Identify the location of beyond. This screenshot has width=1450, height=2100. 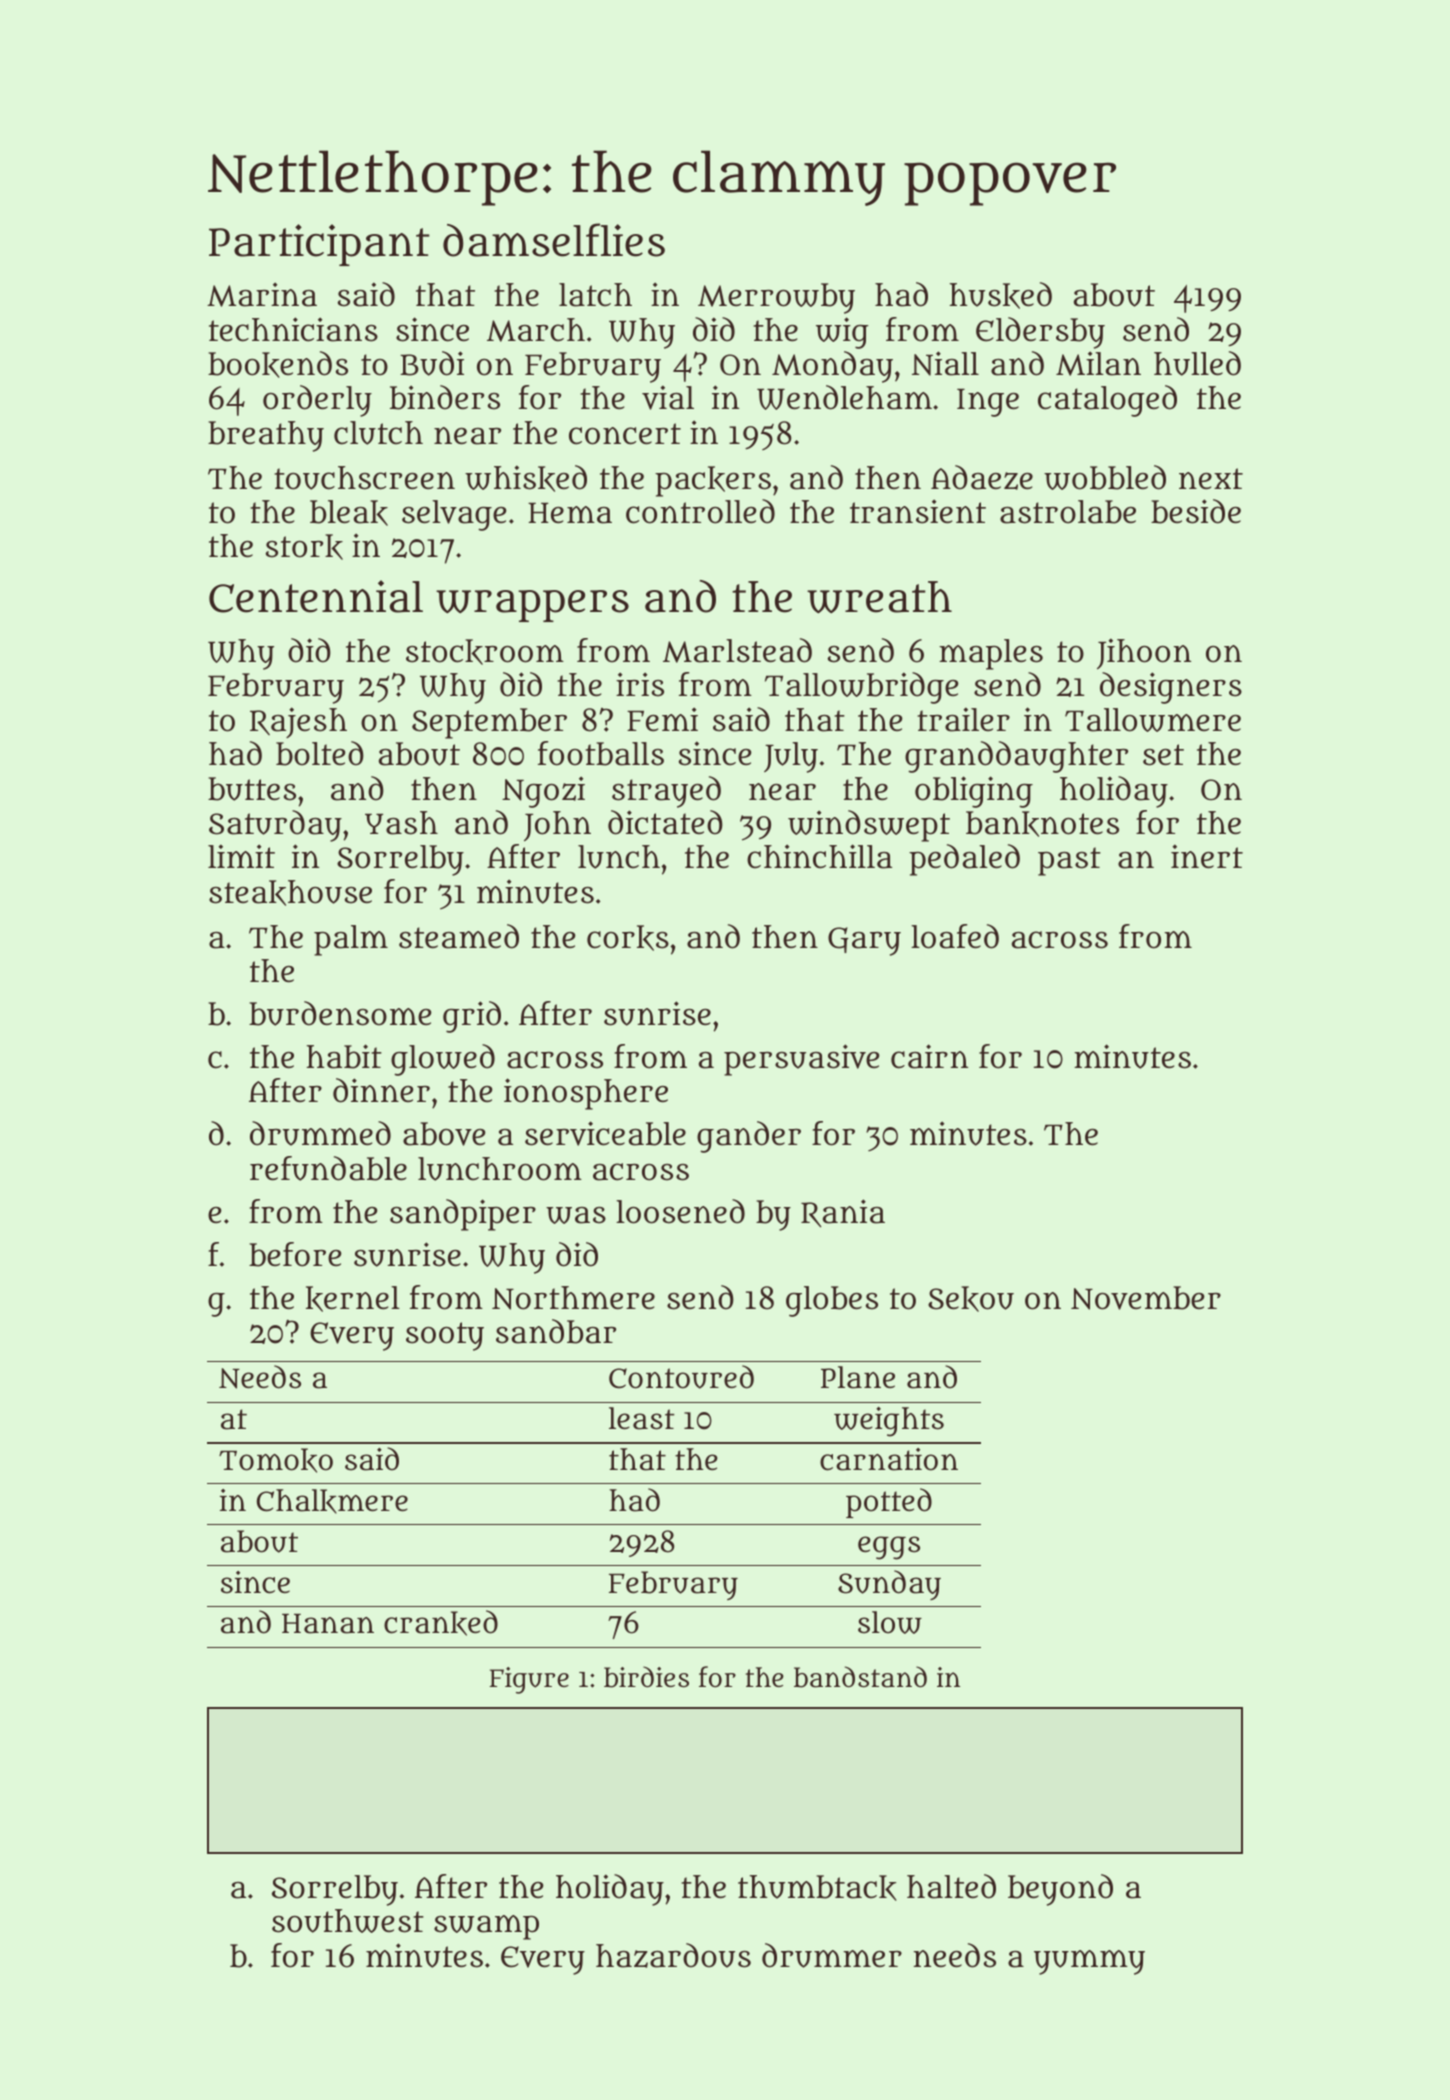
(1060, 1890).
